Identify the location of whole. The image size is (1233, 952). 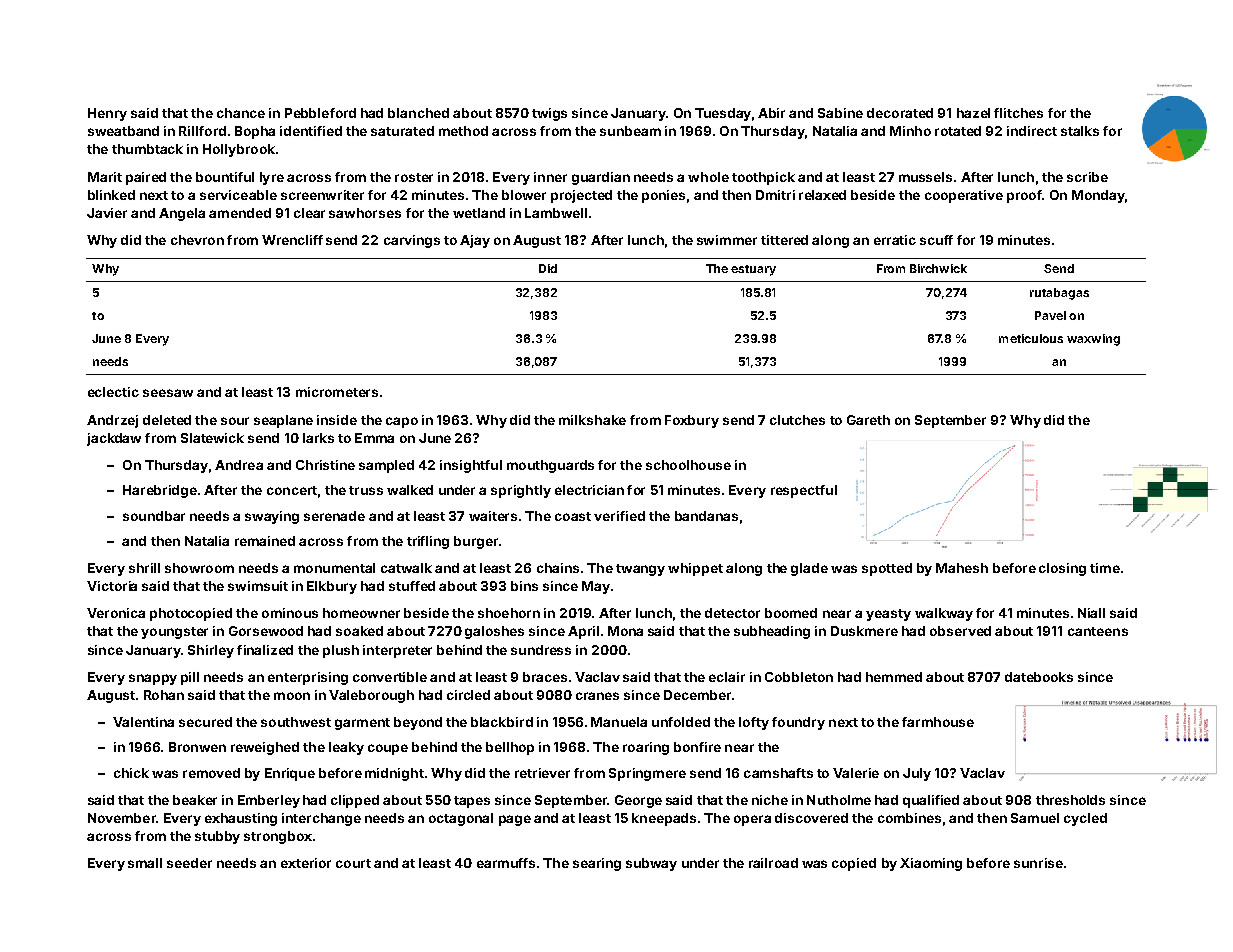
(708, 177).
